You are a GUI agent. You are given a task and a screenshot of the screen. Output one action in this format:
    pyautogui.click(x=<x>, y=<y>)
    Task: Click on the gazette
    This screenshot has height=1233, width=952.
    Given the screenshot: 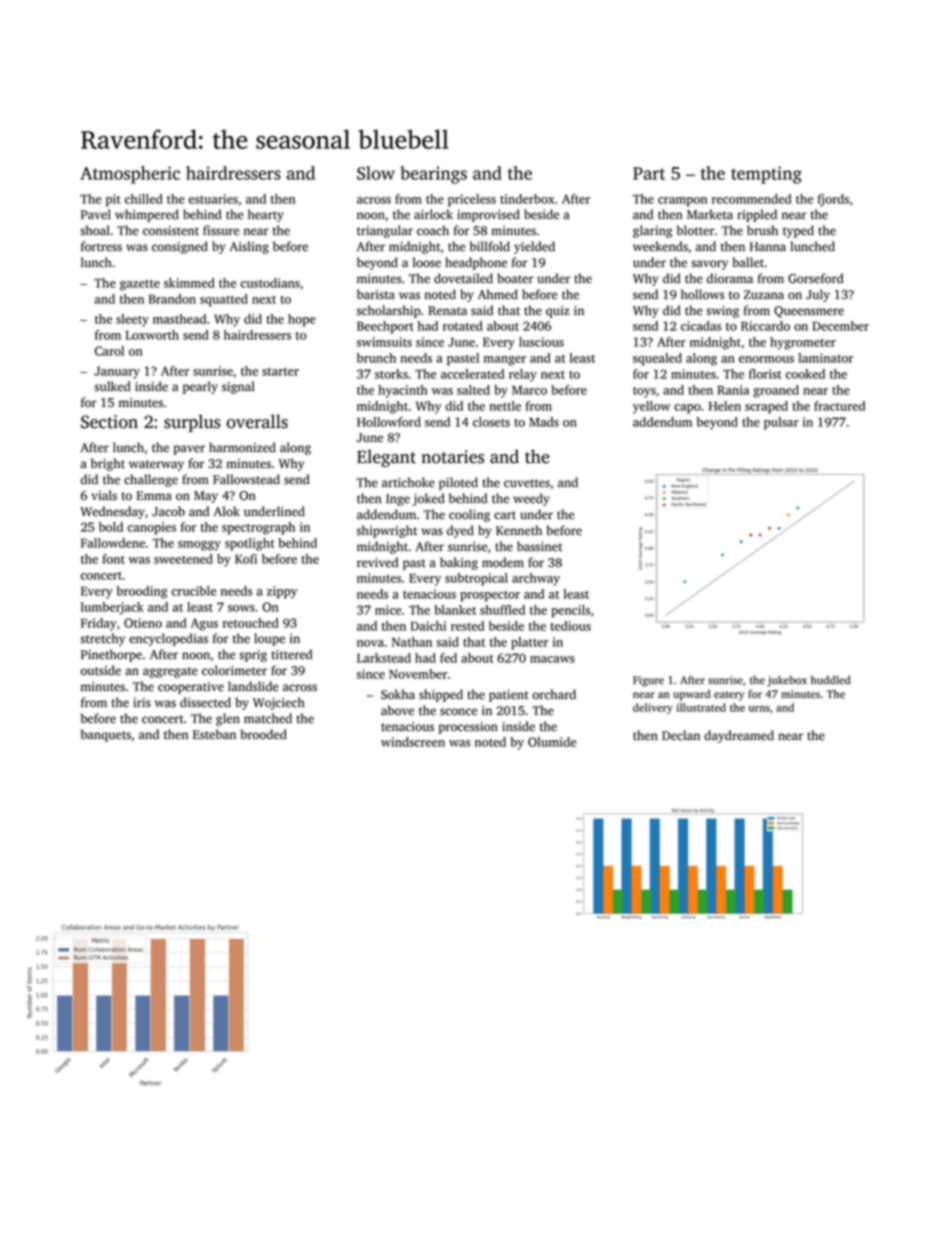 What is the action you would take?
    pyautogui.click(x=140, y=285)
